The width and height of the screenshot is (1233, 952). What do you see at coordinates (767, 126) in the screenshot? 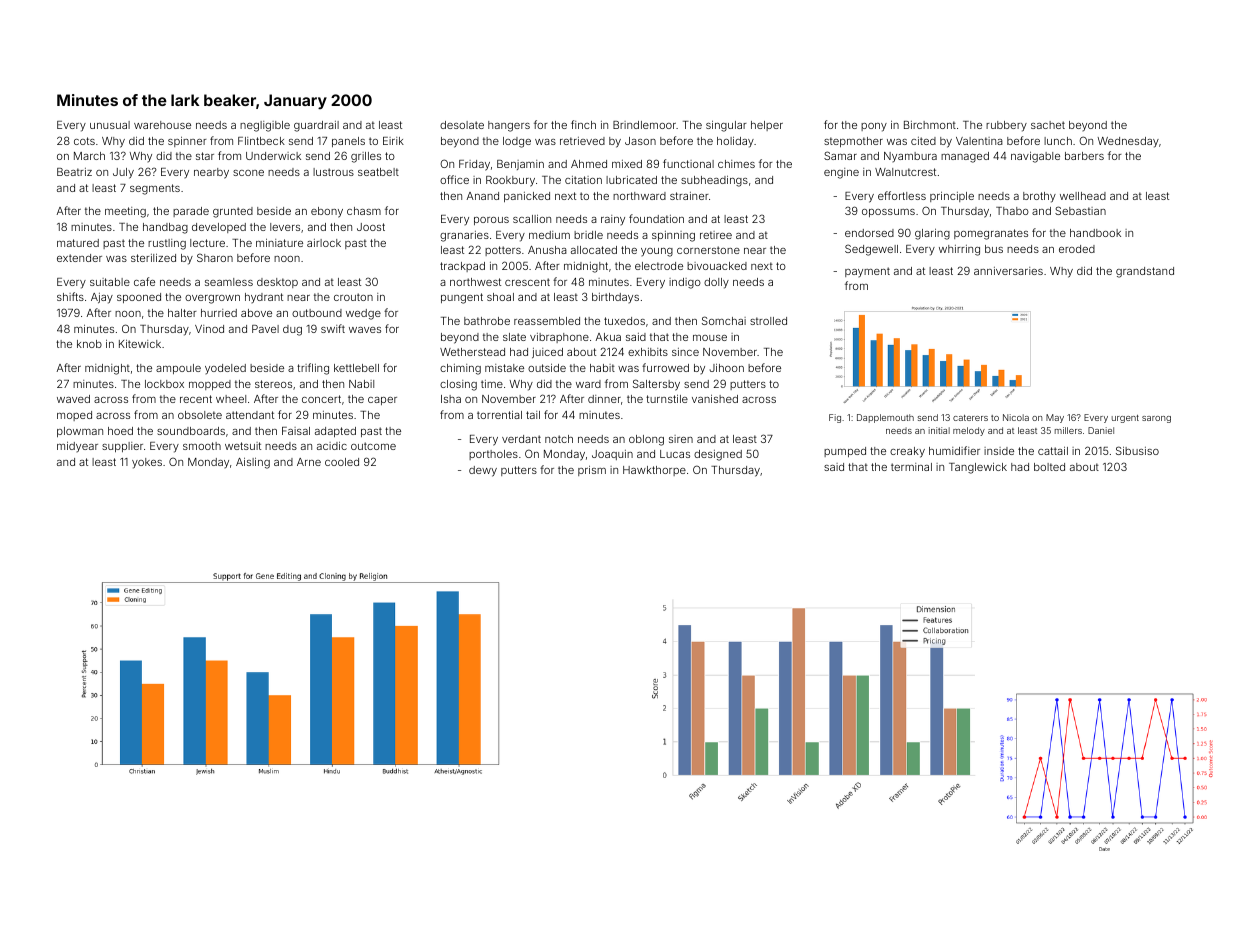
I see `helper` at bounding box center [767, 126].
